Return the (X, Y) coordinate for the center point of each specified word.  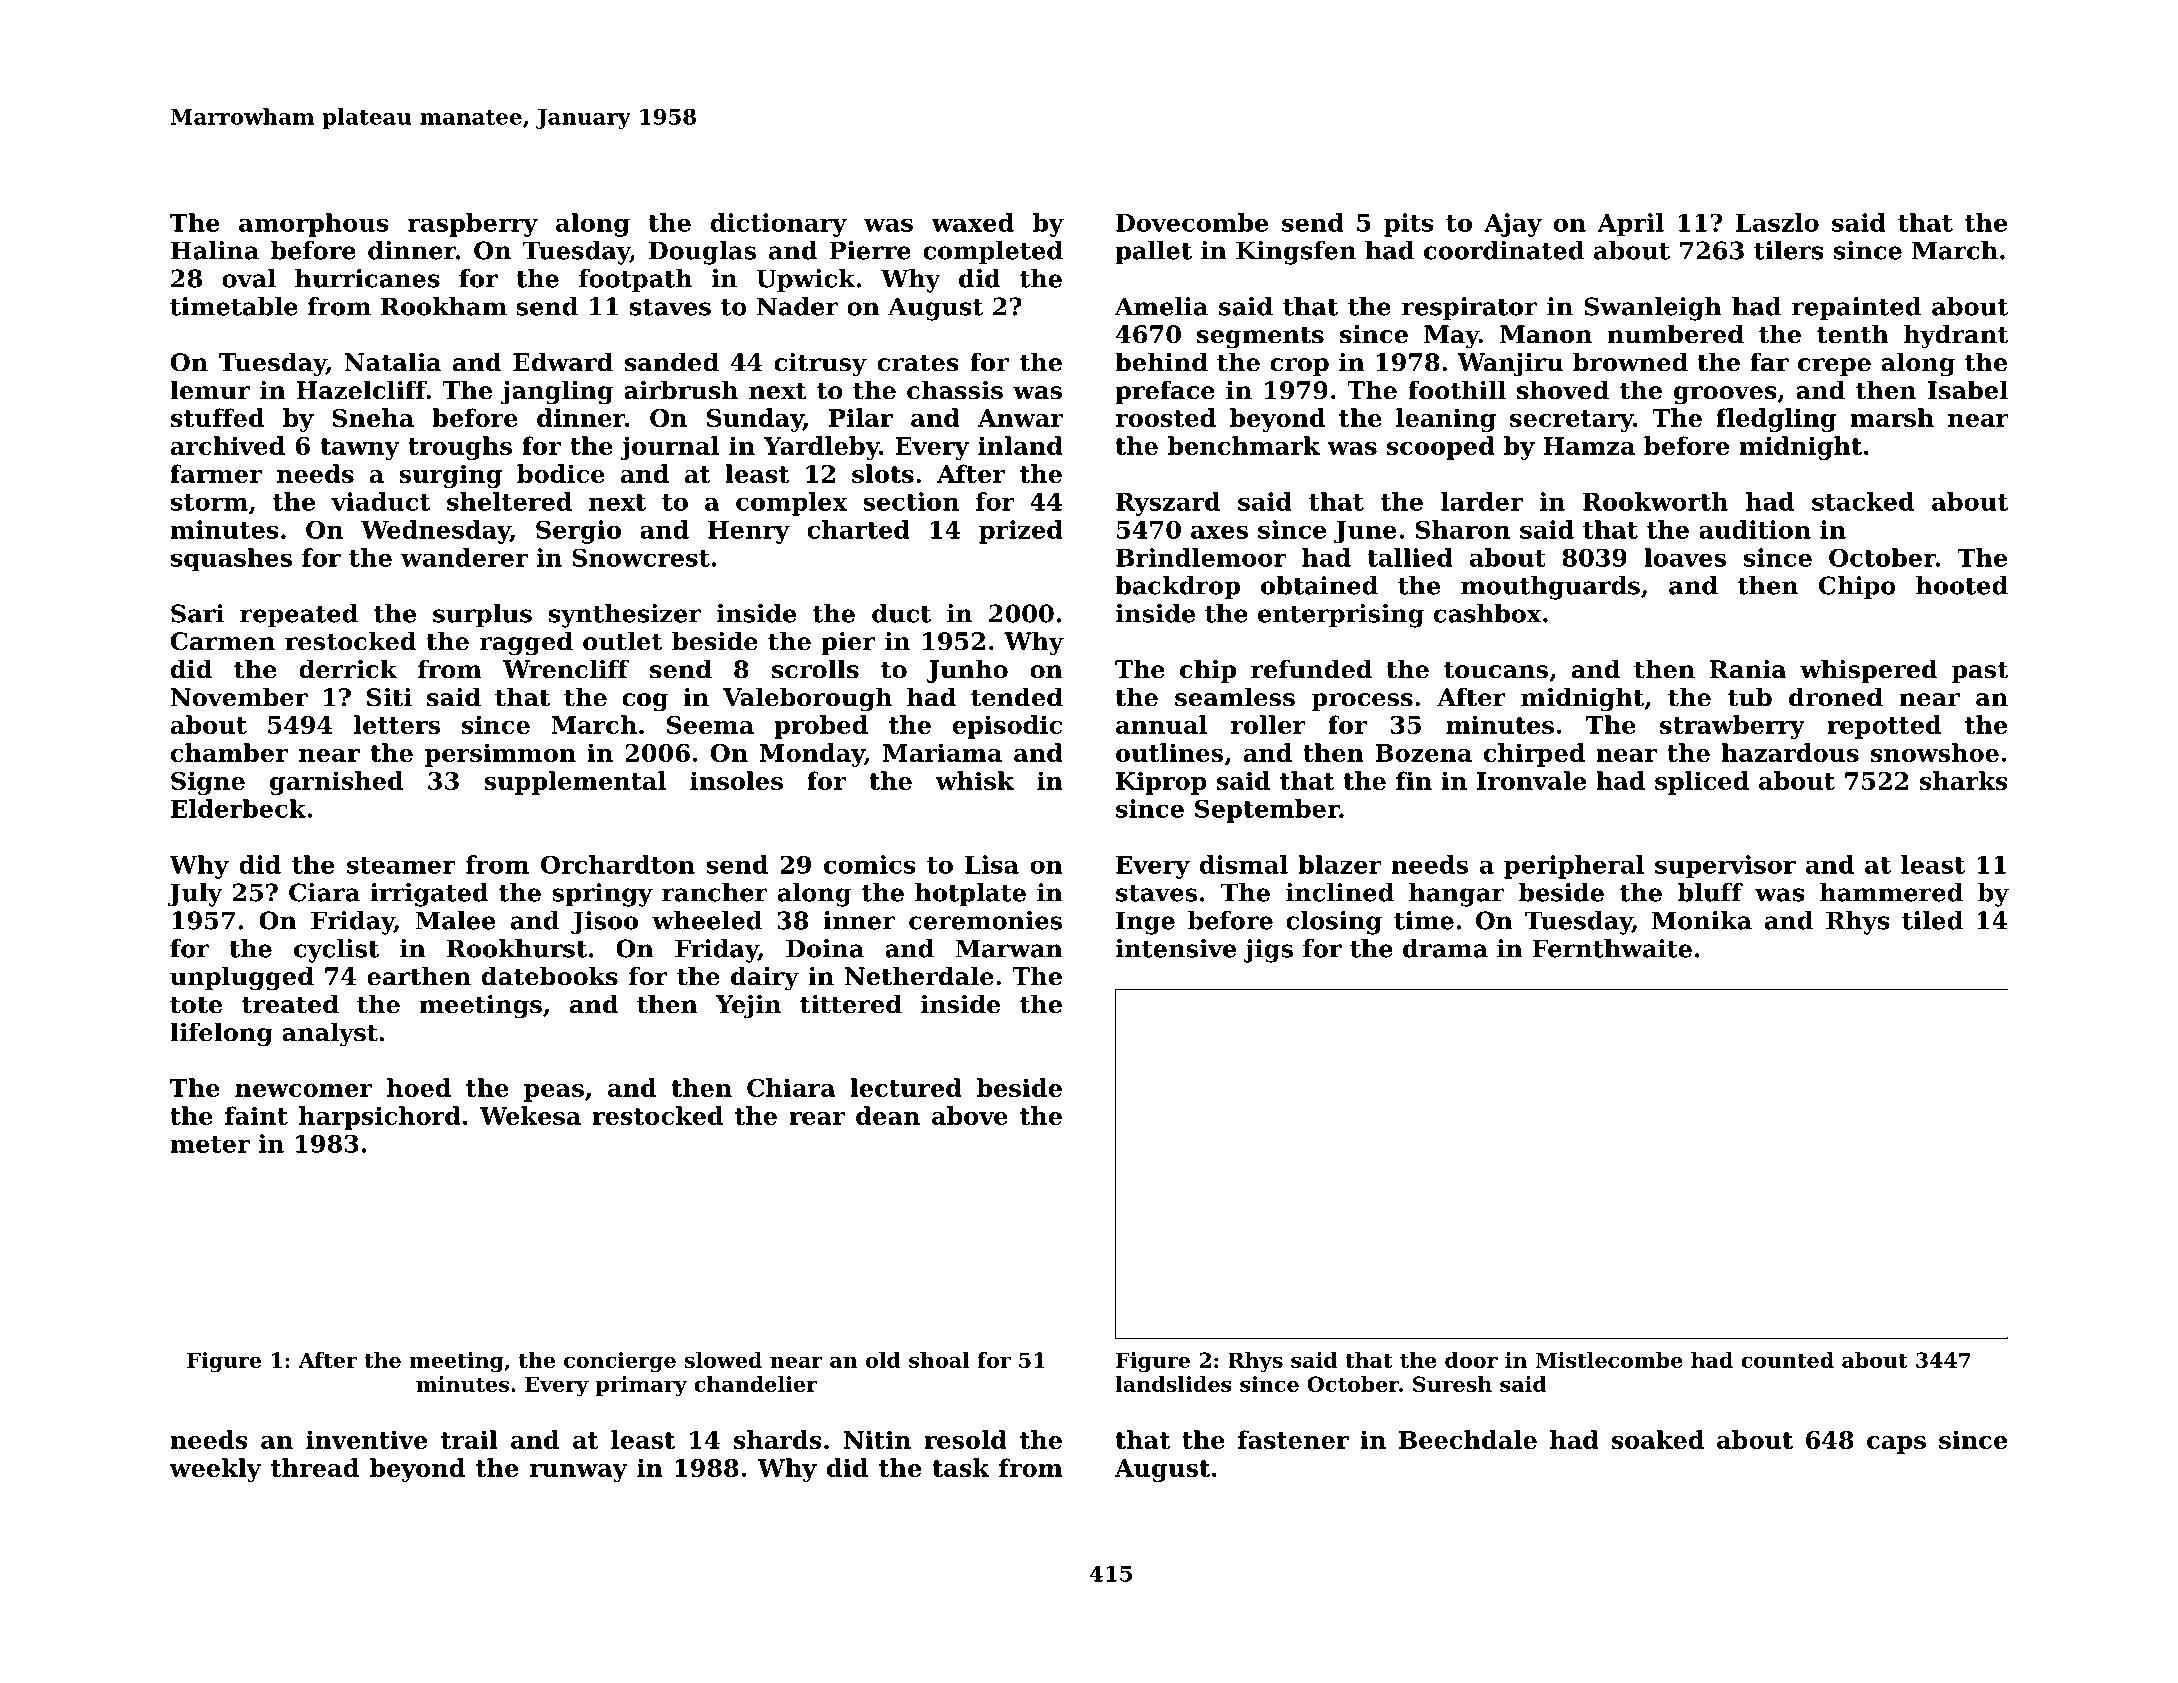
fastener (1293, 1439)
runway (578, 1473)
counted (1787, 1360)
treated (290, 1004)
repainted (1856, 309)
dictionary (779, 225)
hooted (1962, 585)
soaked (1658, 1439)
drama (1445, 948)
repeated (299, 615)
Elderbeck (238, 808)
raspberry (473, 225)
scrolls (815, 669)
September (1267, 811)
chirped (1534, 755)
